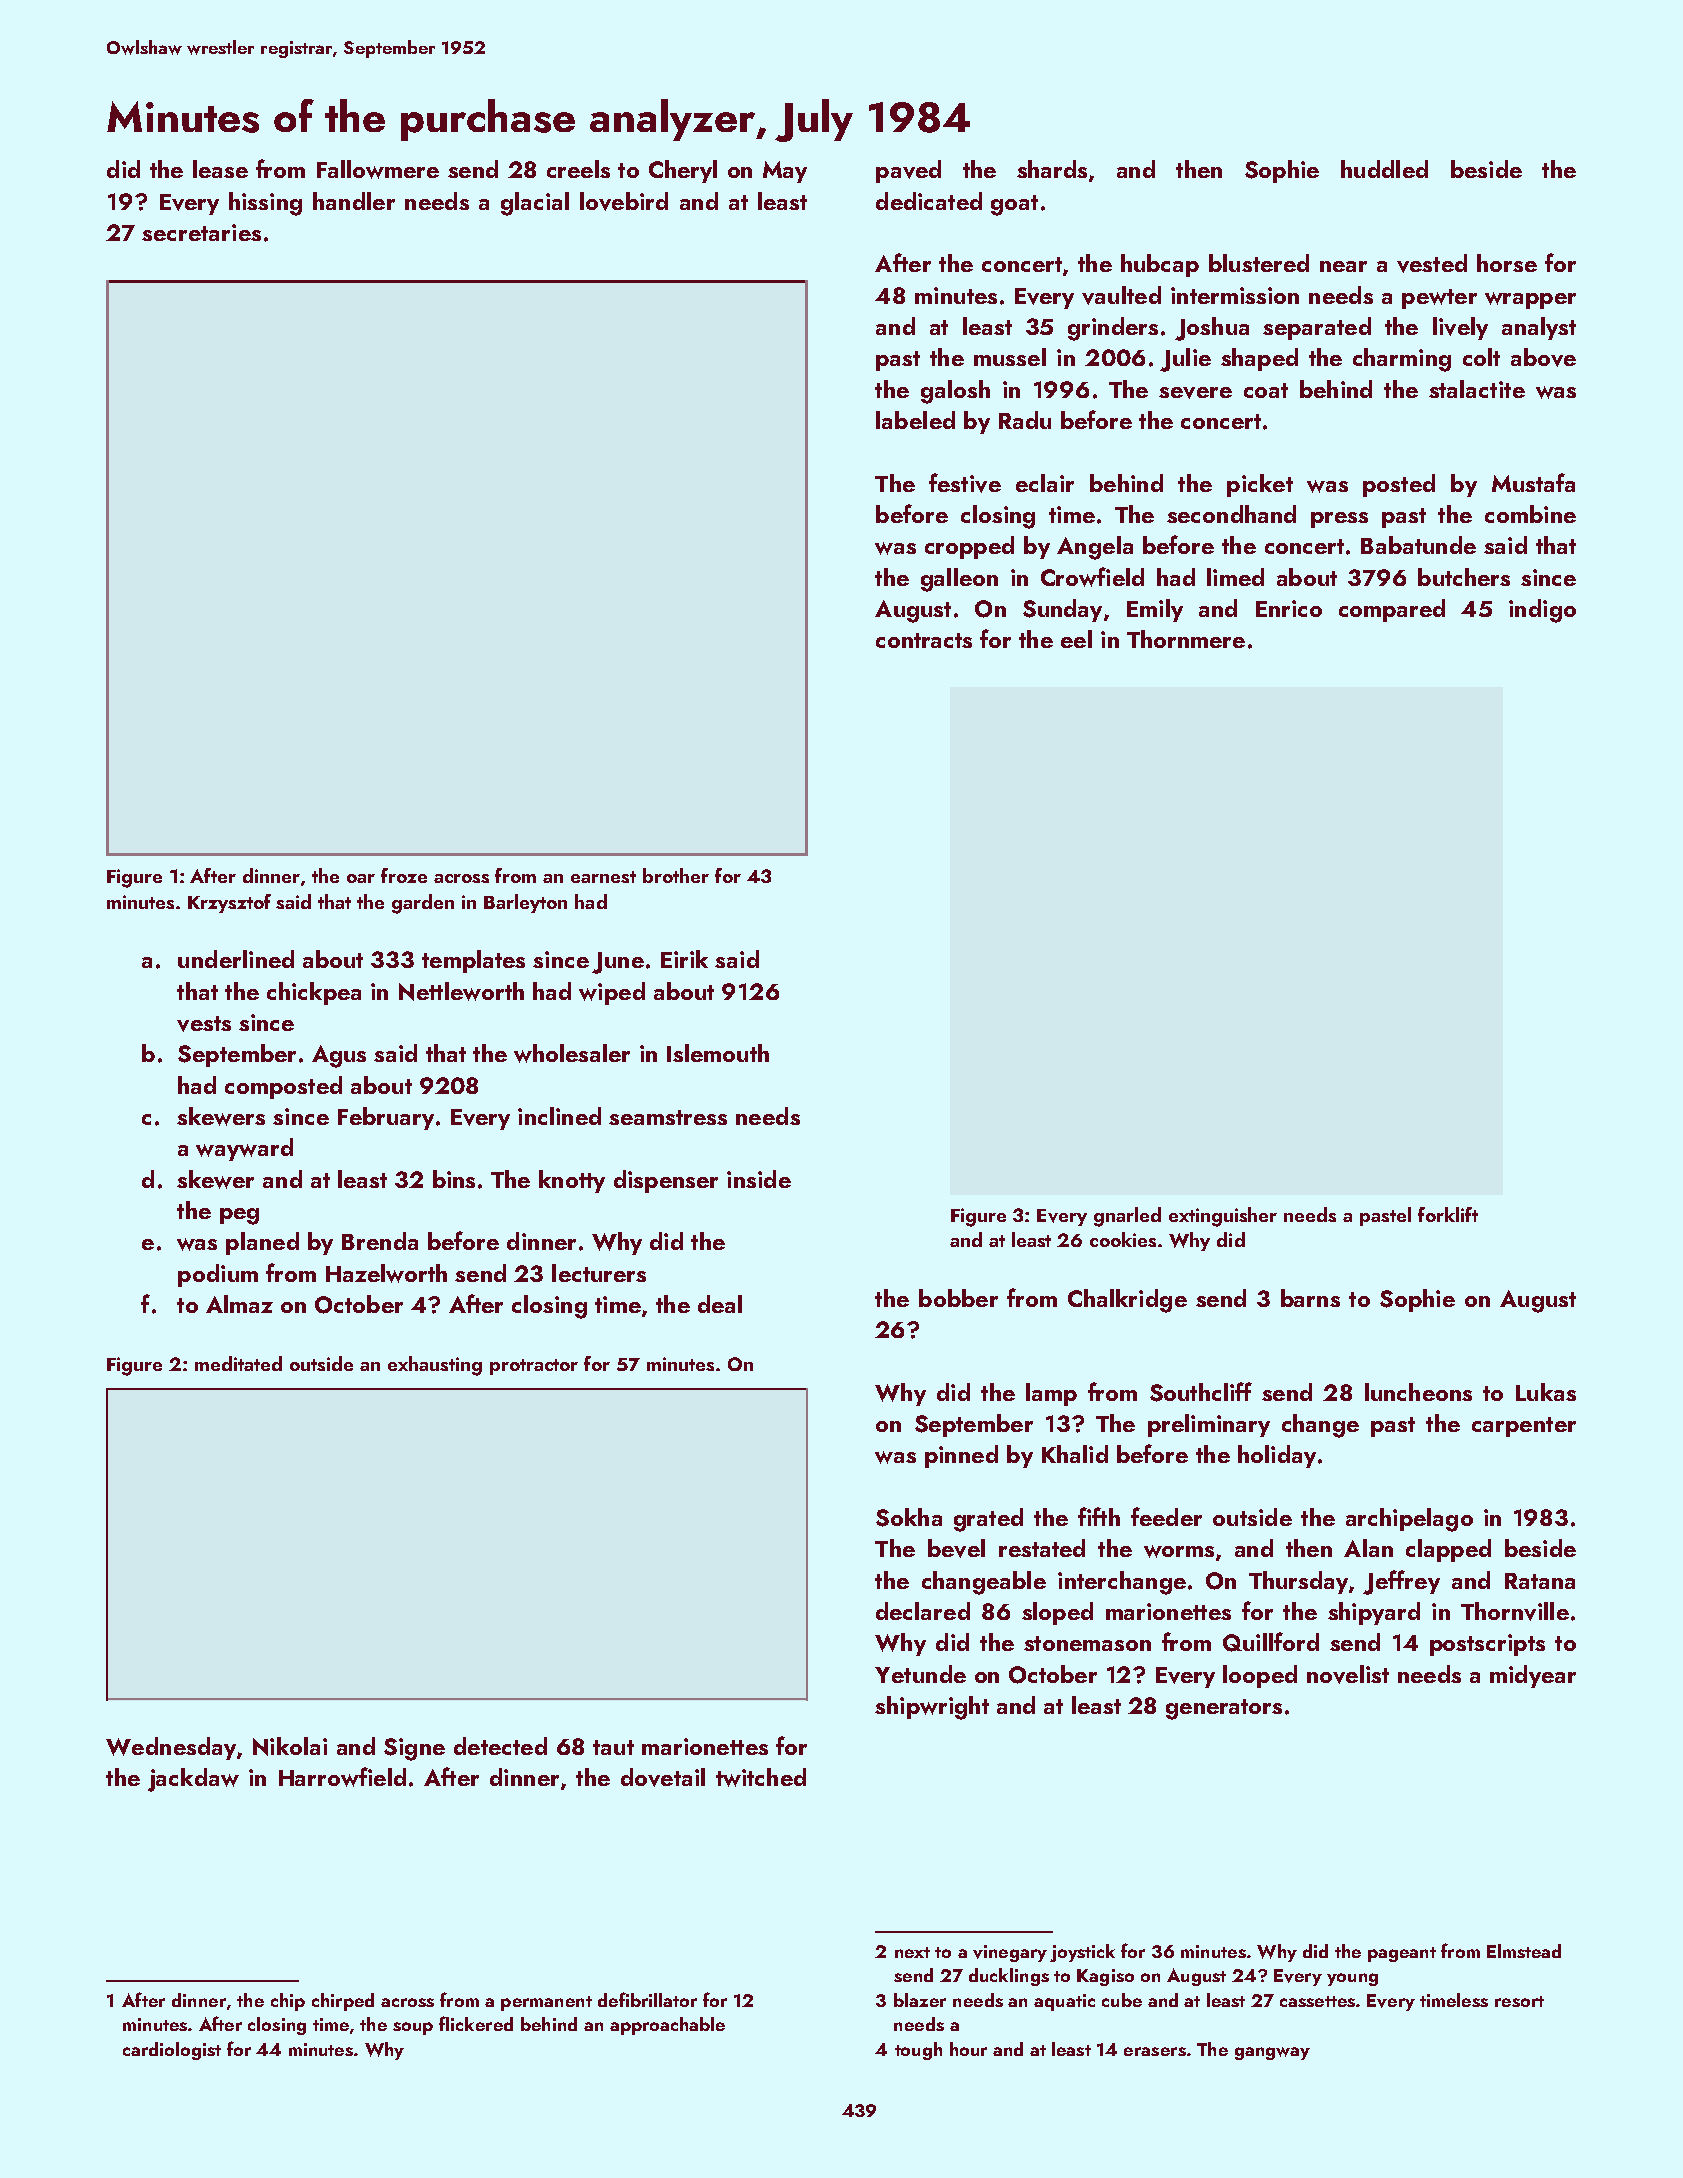 This screenshot has height=2178, width=1683. I want to click on Thornmere, so click(1186, 639).
